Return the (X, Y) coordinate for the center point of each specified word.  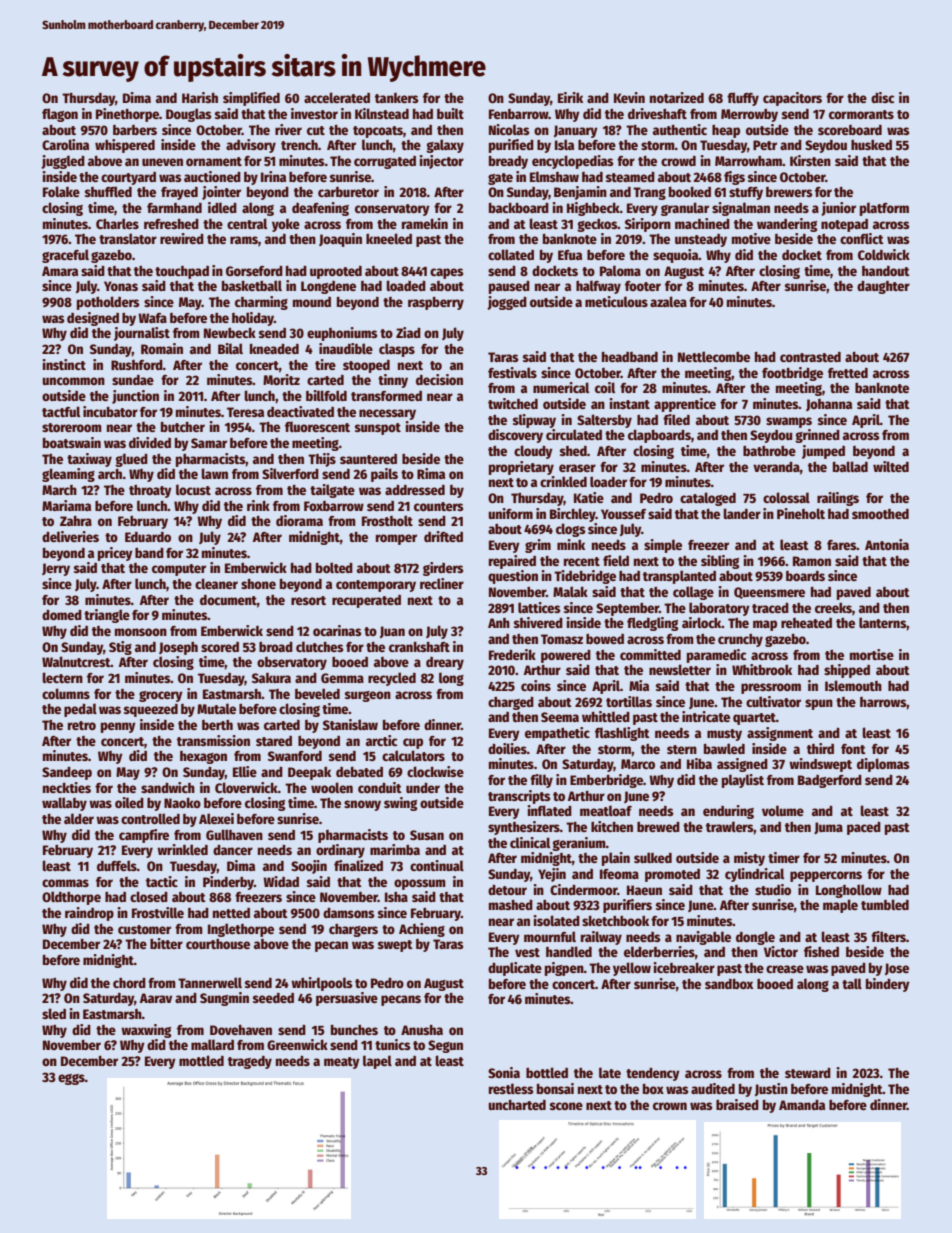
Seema (560, 717)
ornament (214, 161)
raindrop (89, 914)
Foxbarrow (334, 506)
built (450, 113)
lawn (214, 473)
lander (742, 513)
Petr (765, 145)
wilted (891, 466)
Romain (162, 348)
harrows (883, 702)
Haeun (644, 890)
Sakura (271, 678)
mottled (201, 1060)
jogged (507, 303)
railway (601, 938)
